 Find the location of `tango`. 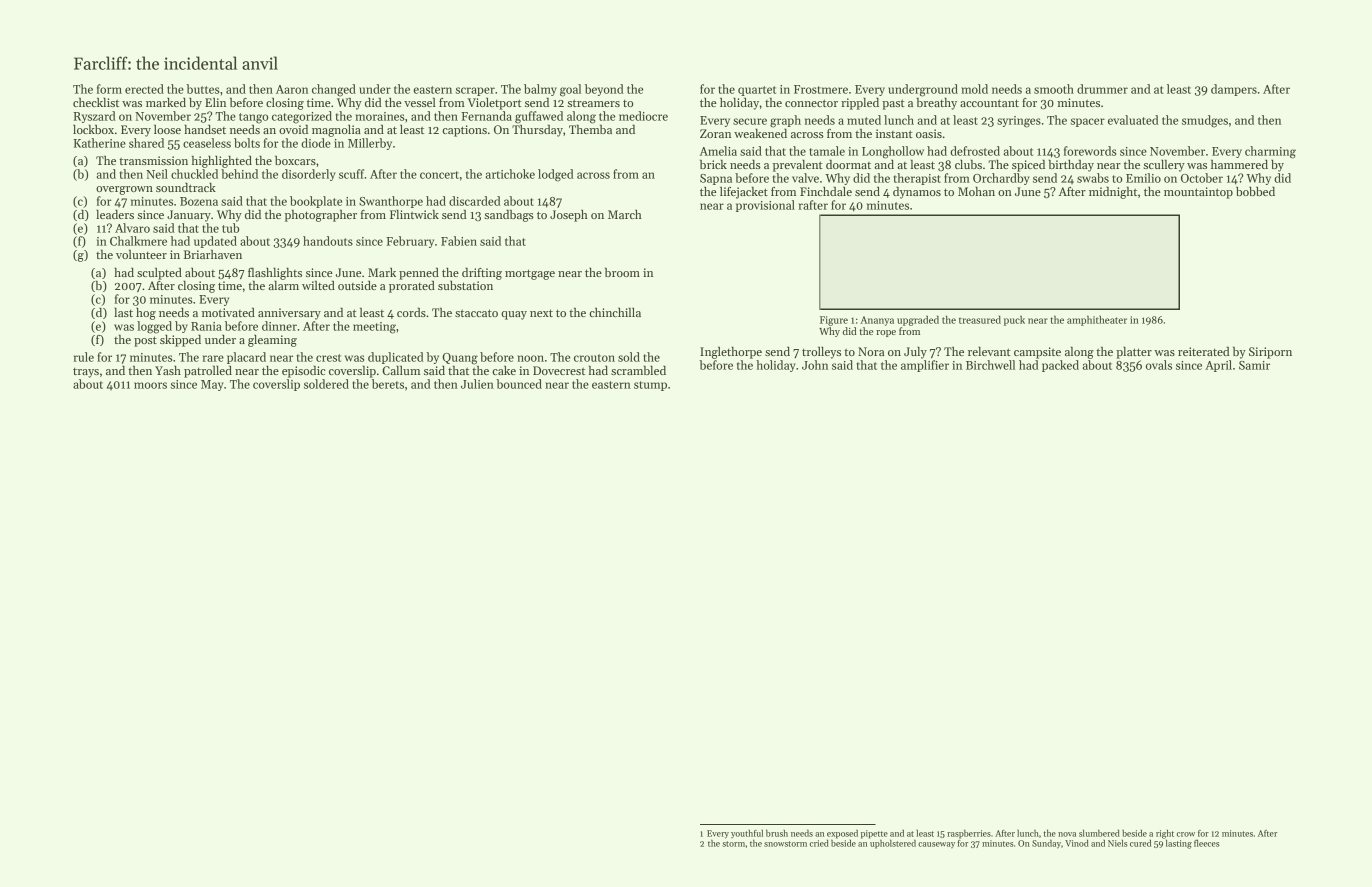

tango is located at coordinates (253, 118).
